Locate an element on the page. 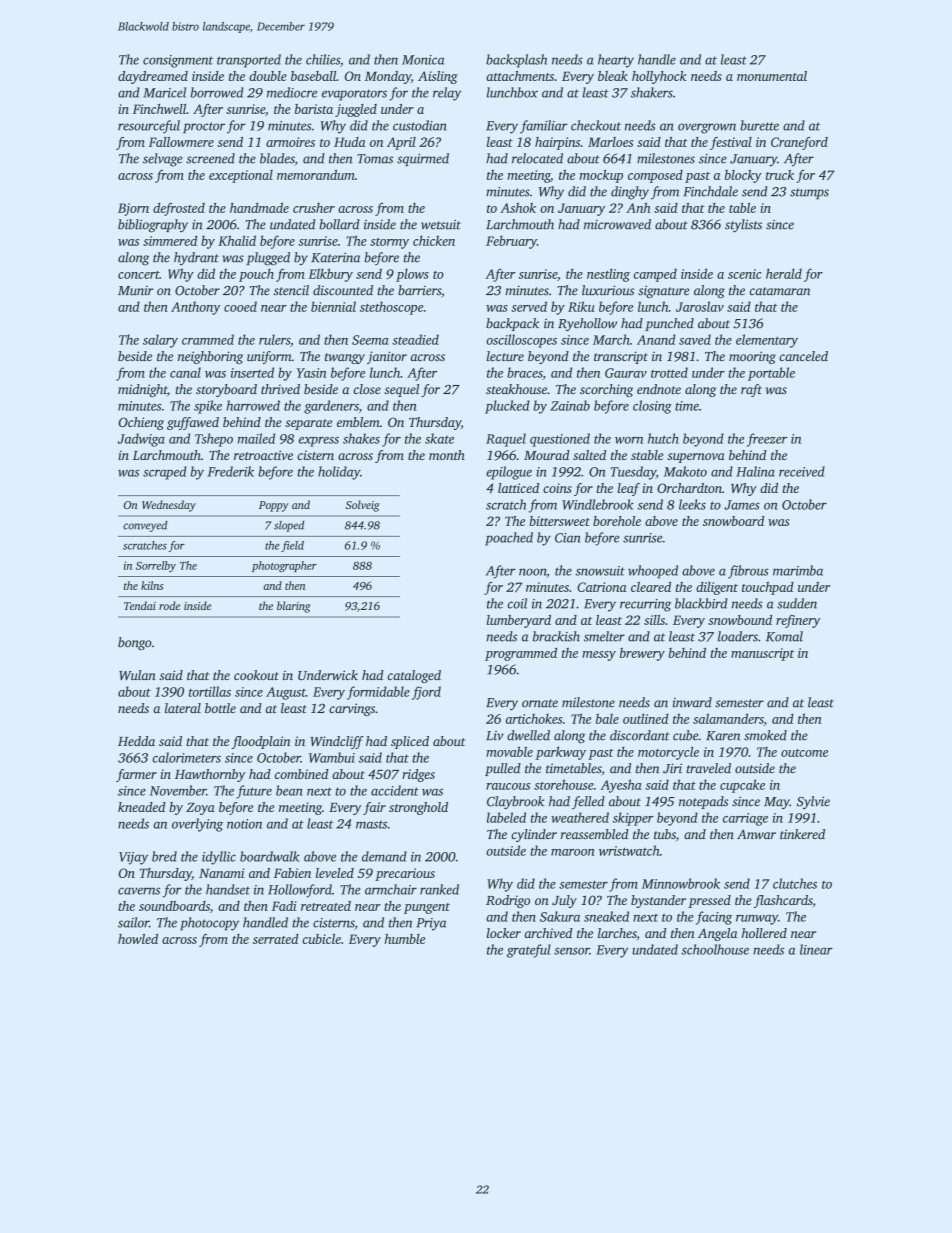 The height and width of the document is (1233, 952). cataloged is located at coordinates (414, 676).
